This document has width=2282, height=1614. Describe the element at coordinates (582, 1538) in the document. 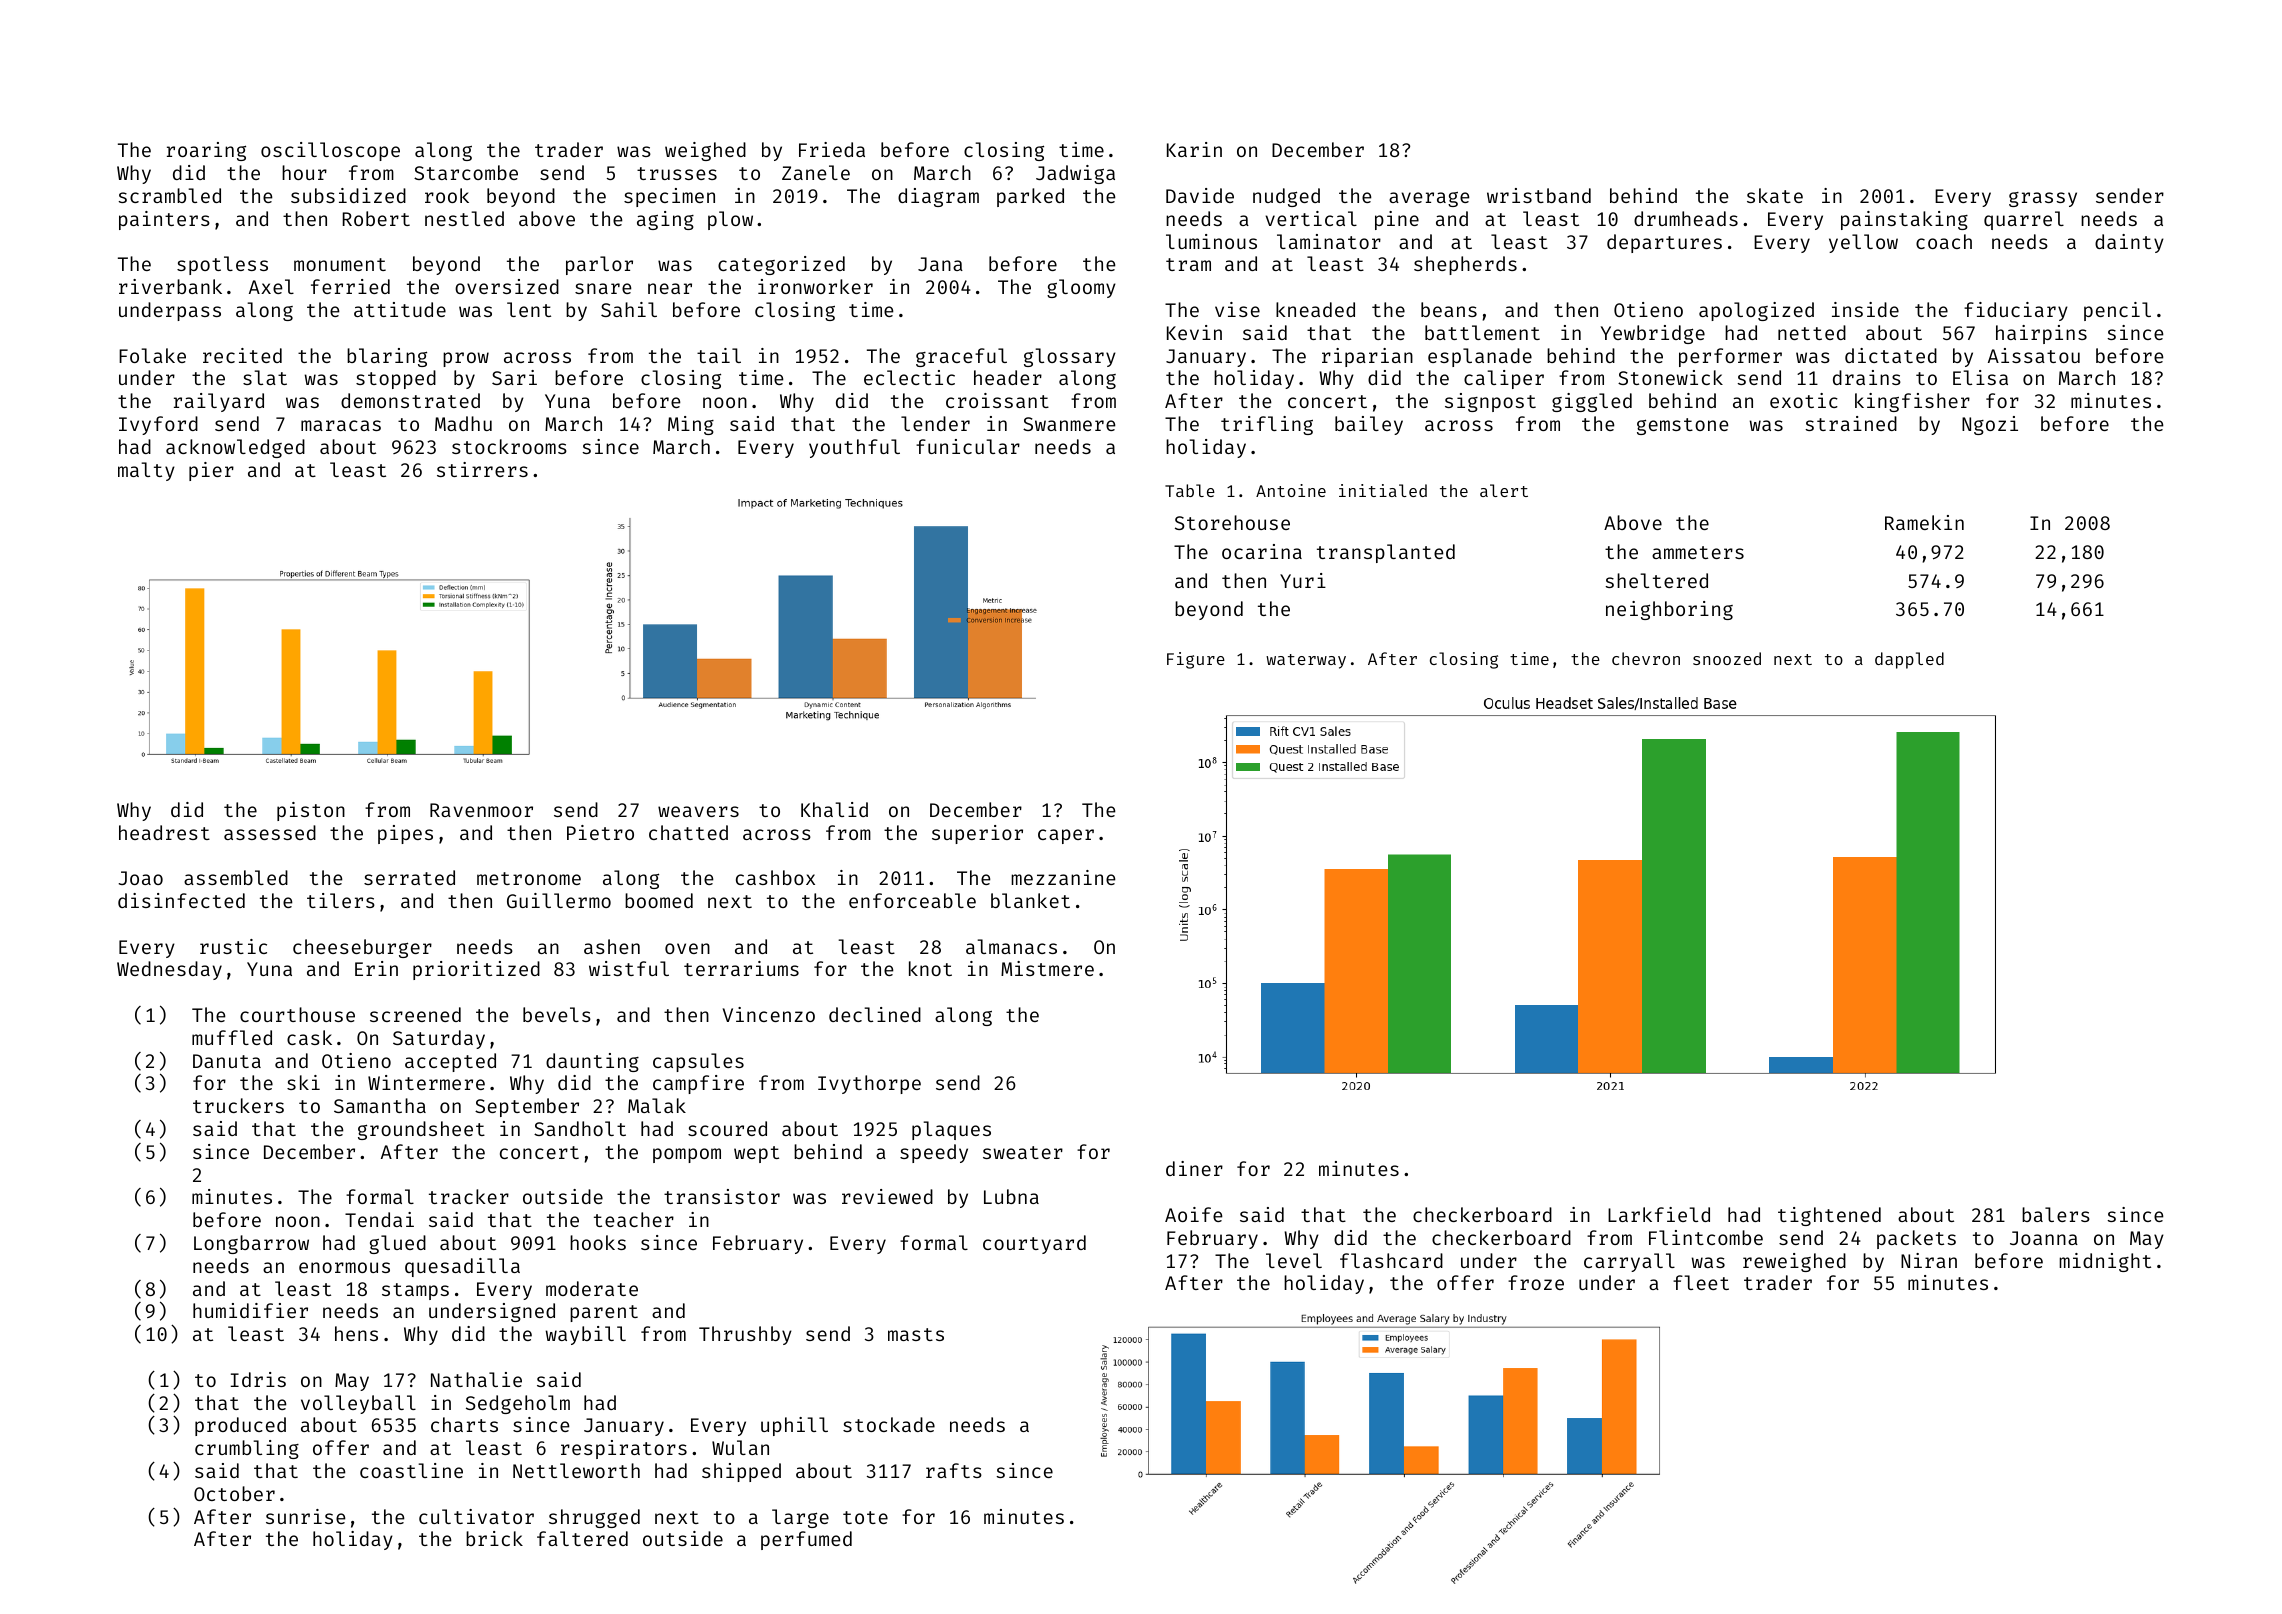

I see `faltered` at that location.
